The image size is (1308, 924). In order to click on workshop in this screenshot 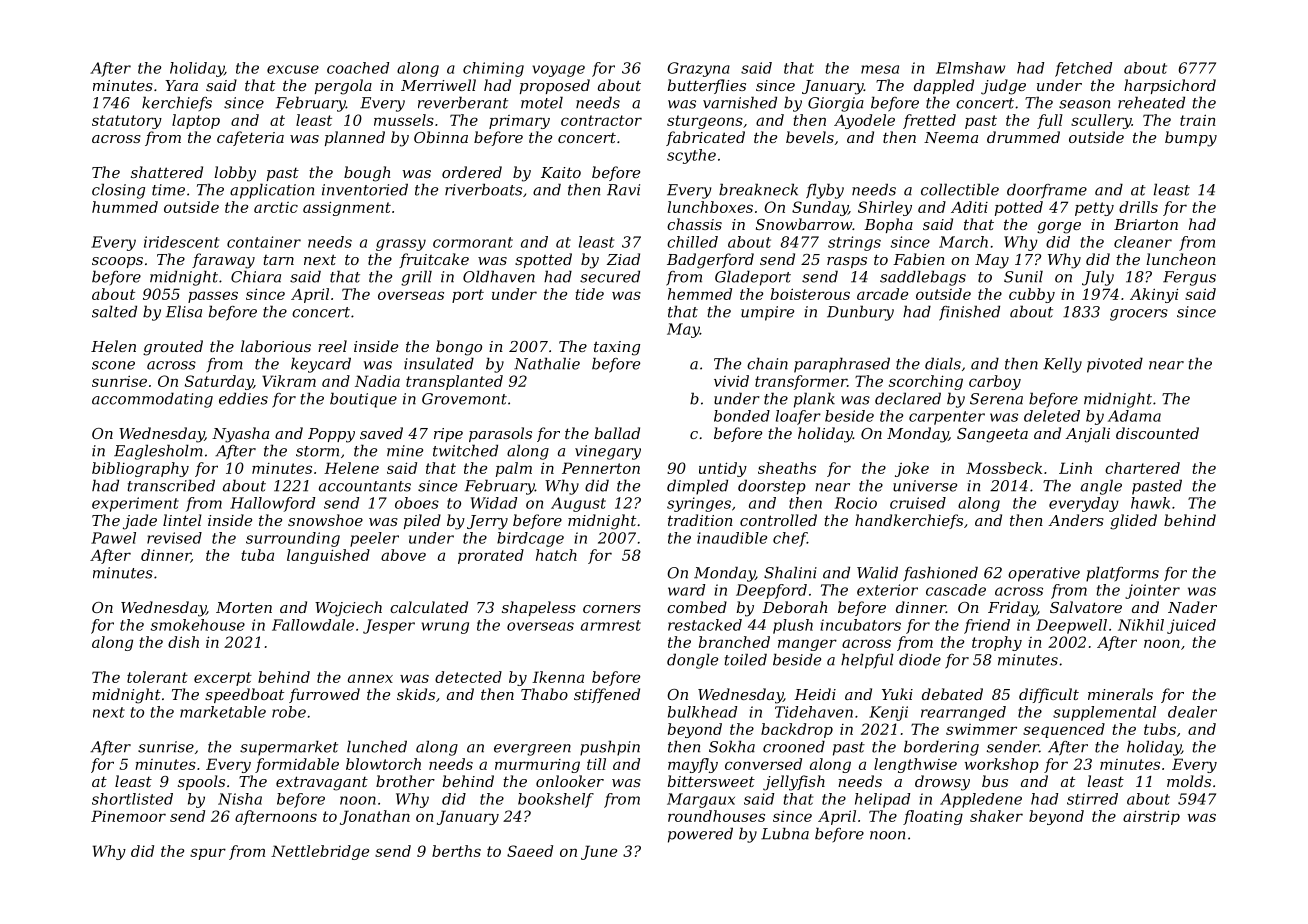, I will do `click(1002, 765)`.
